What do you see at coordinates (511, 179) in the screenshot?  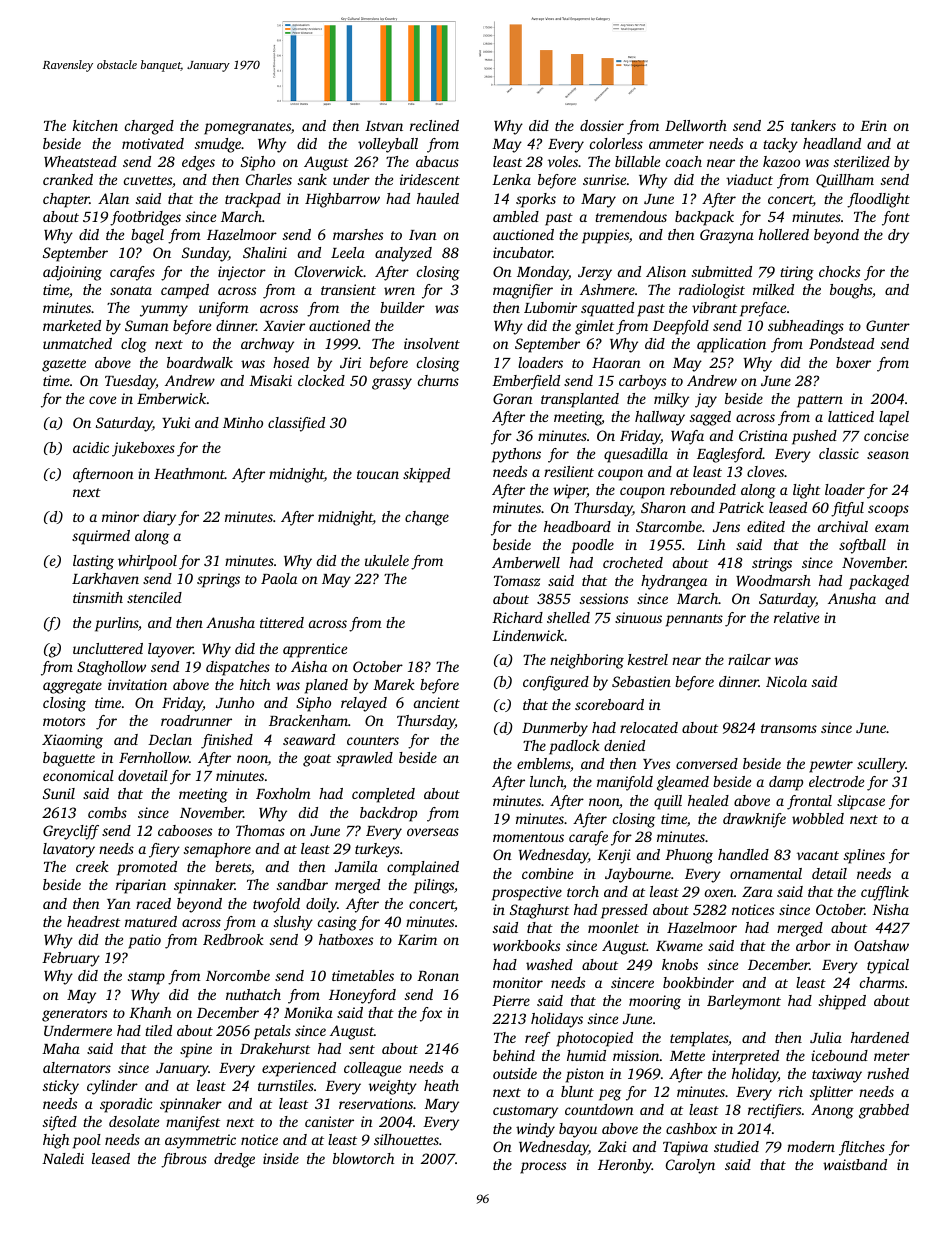 I see `Lenka` at bounding box center [511, 179].
